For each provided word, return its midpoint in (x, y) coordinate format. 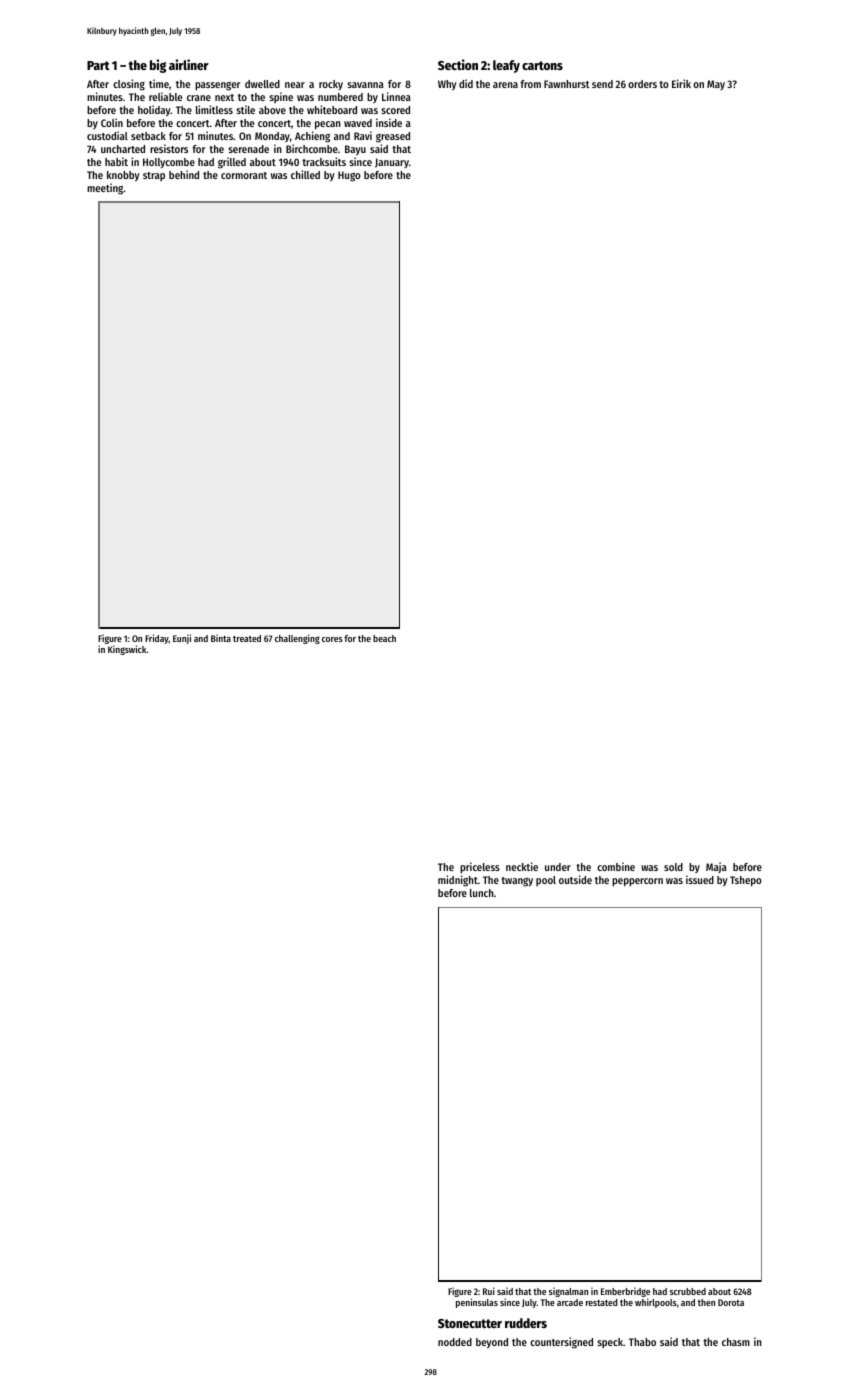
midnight (458, 881)
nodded (455, 1342)
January (392, 163)
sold (673, 867)
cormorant (244, 175)
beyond (492, 1343)
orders (642, 84)
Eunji (182, 639)
